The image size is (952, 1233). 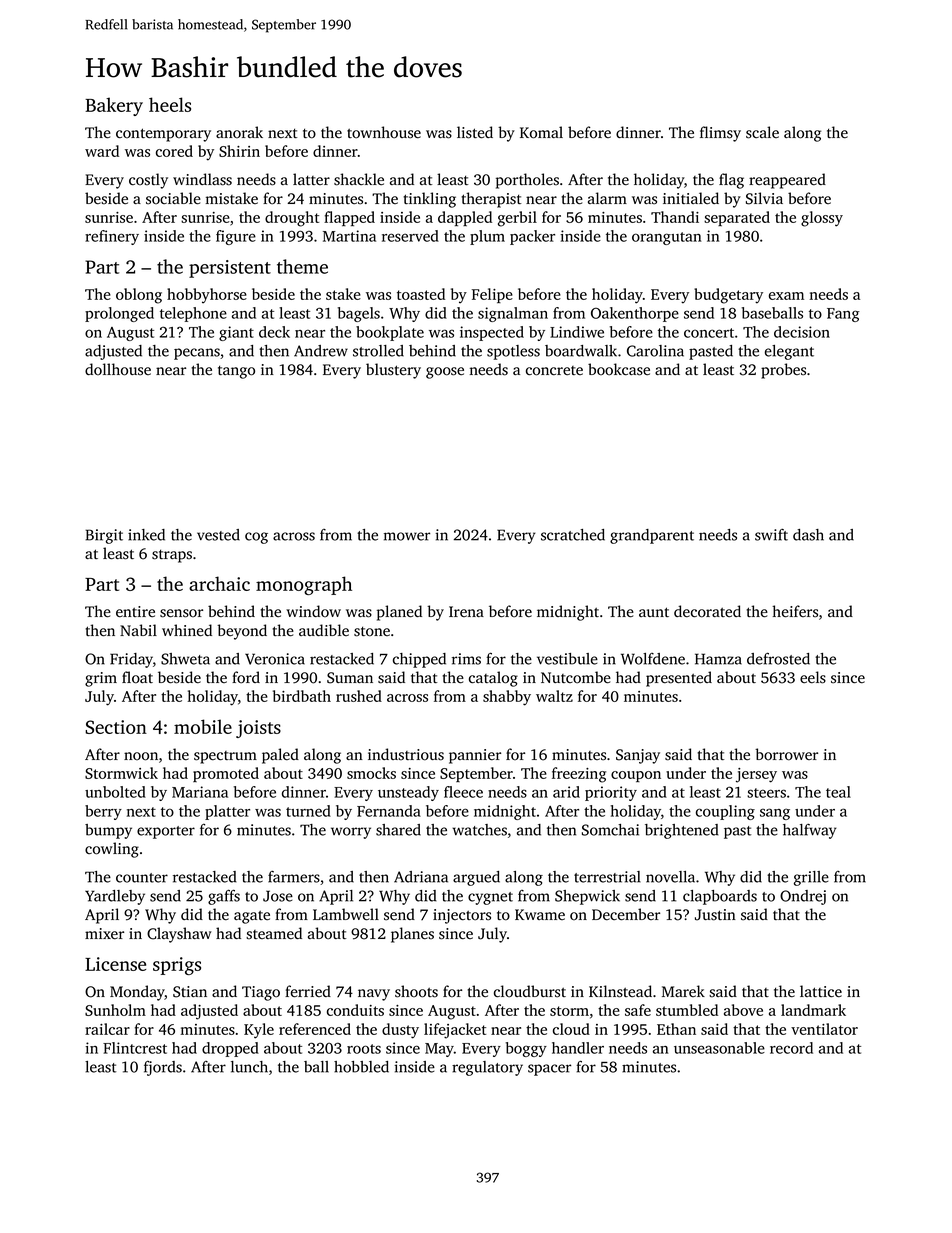 I want to click on listed, so click(x=475, y=132).
